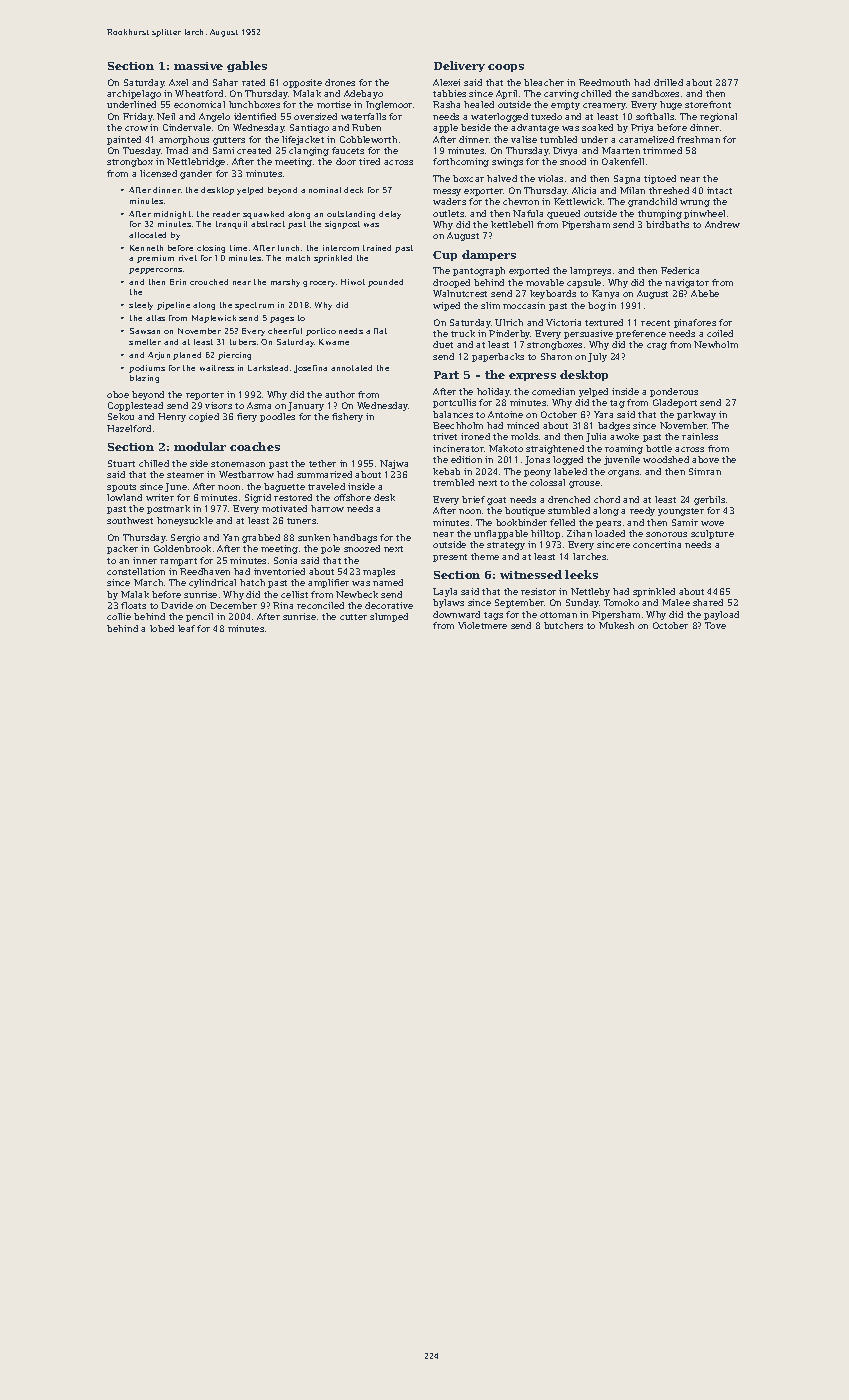  I want to click on coaches, so click(255, 446).
